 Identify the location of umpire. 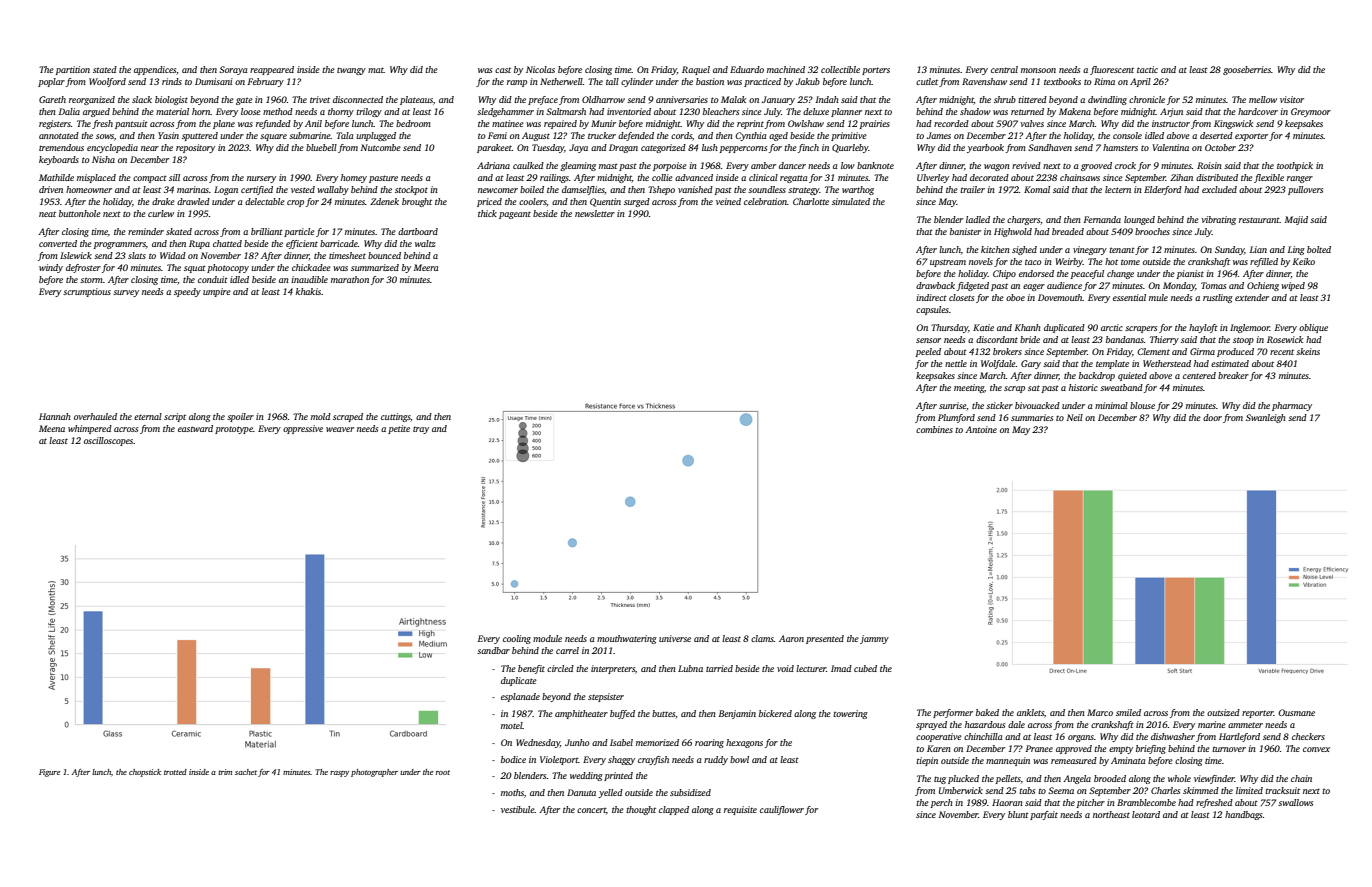
(217, 292).
